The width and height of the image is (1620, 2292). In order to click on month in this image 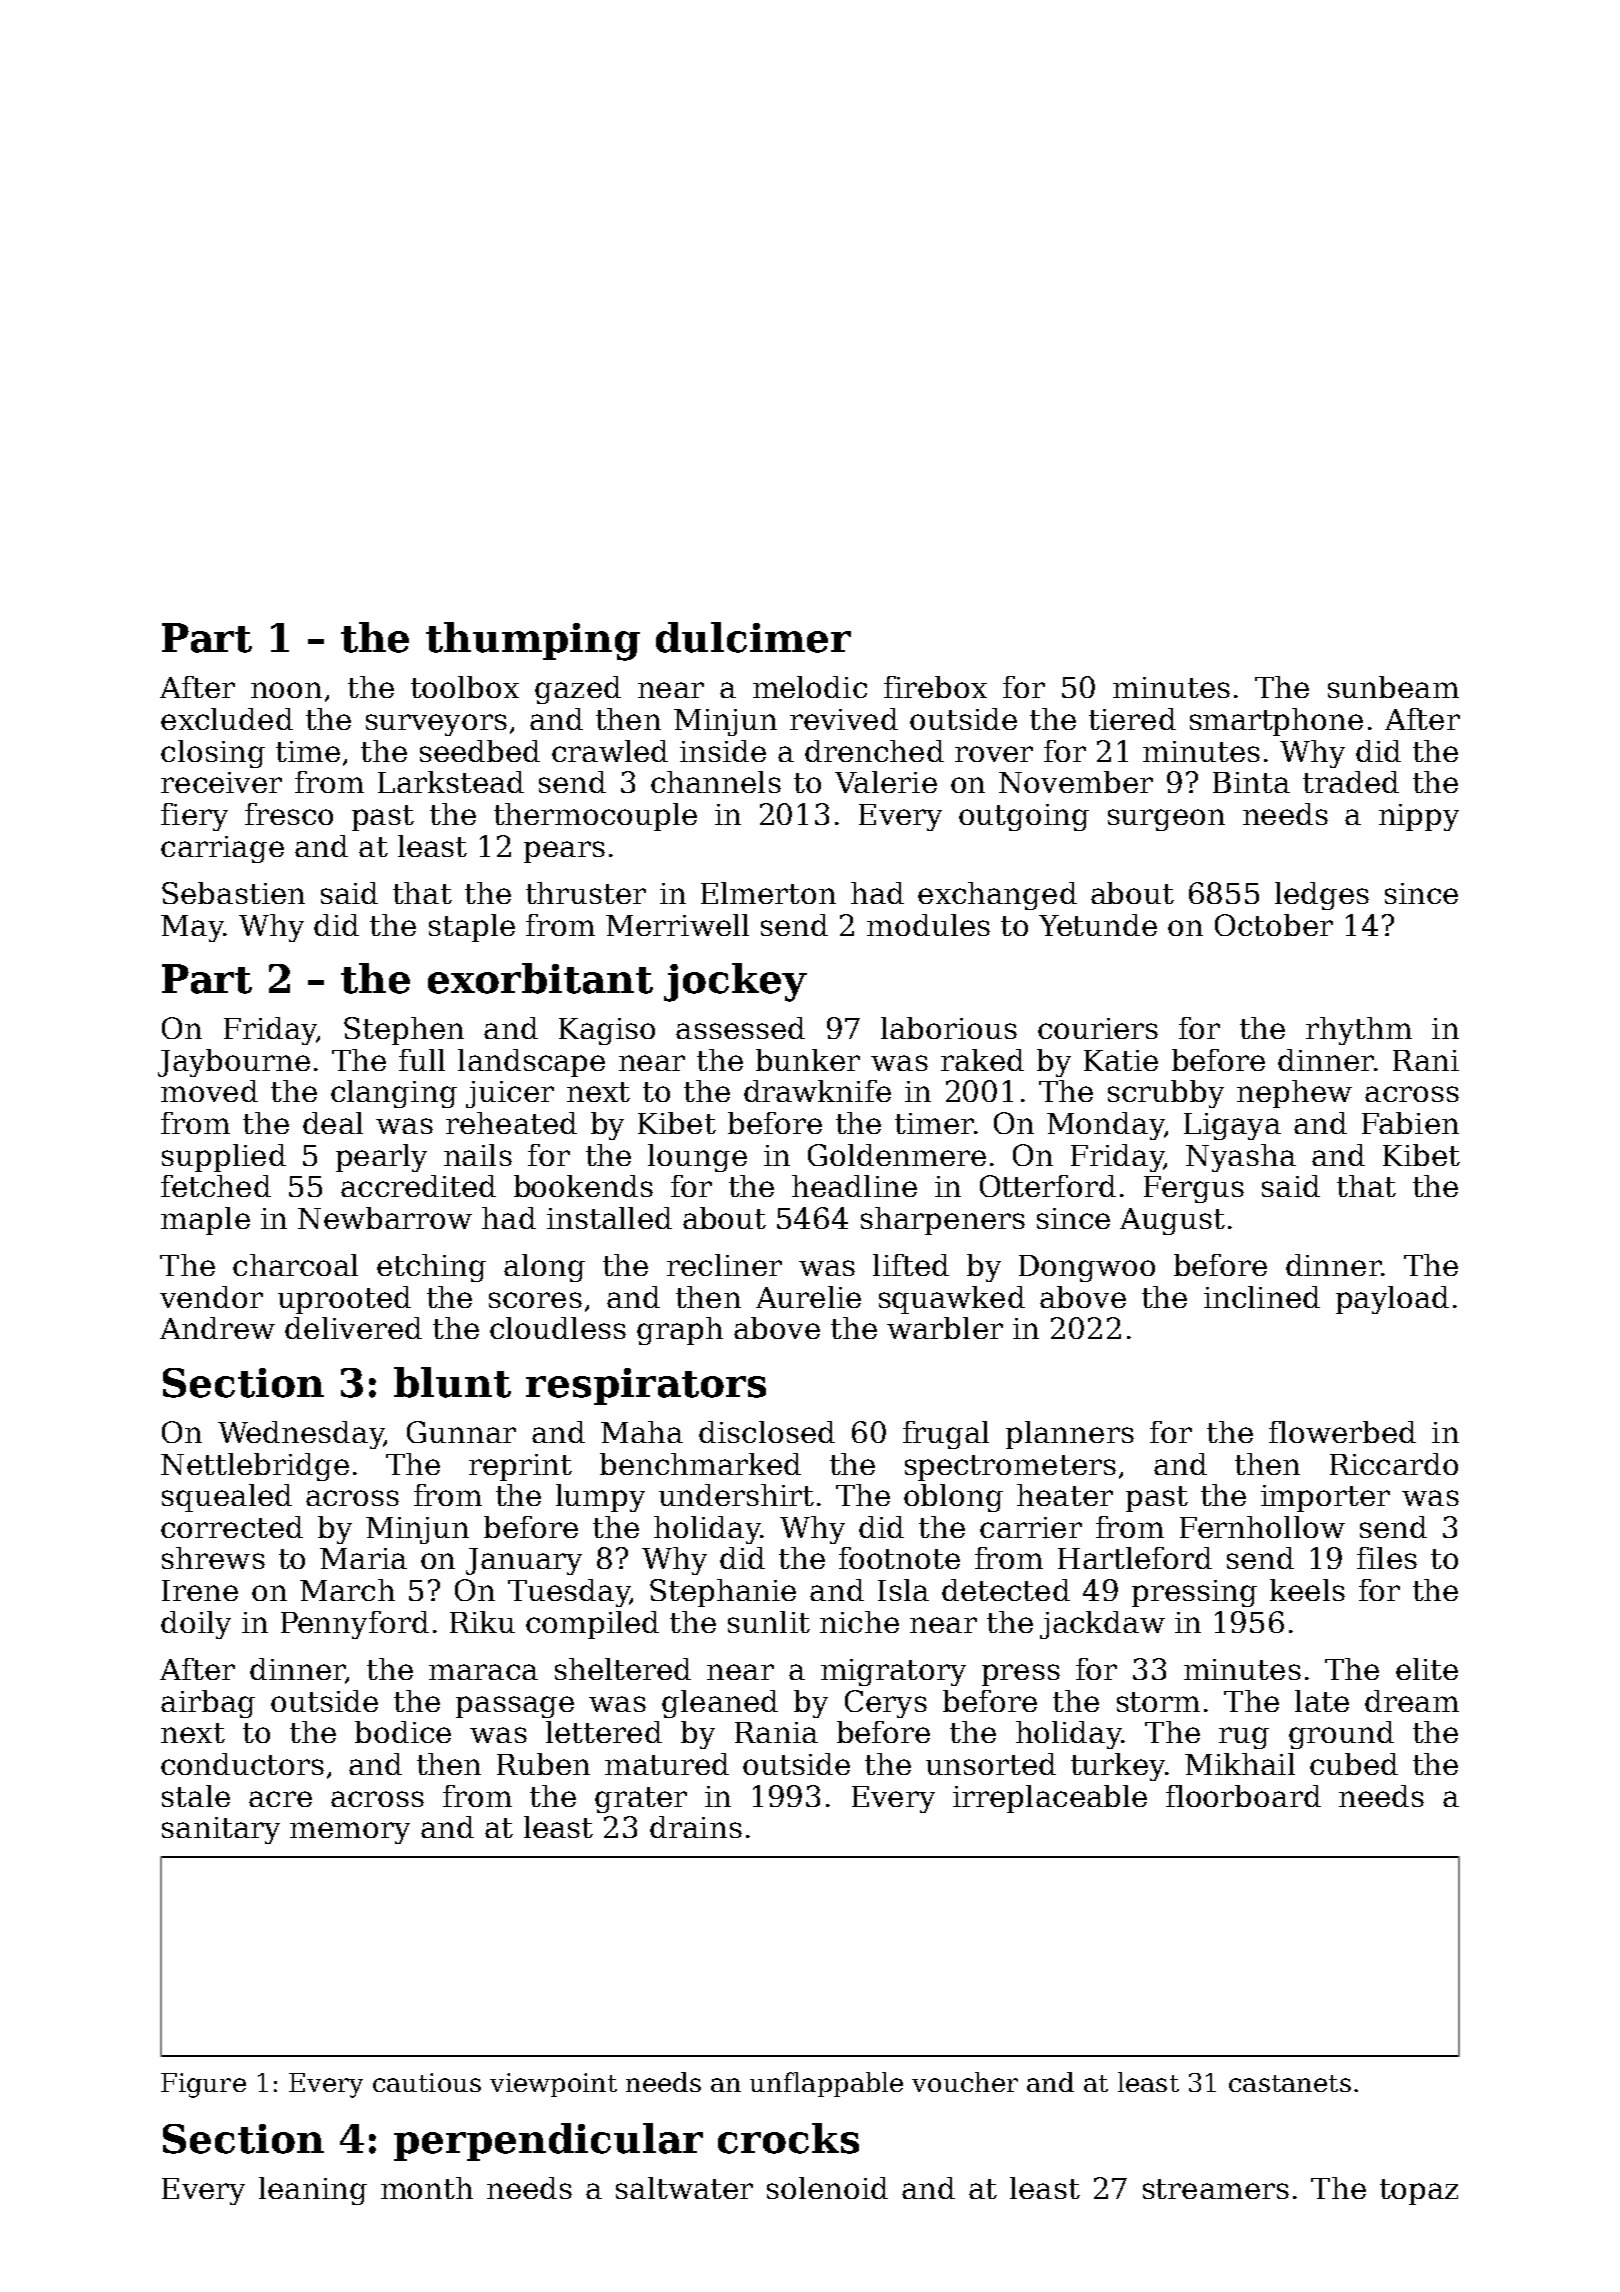, I will do `click(427, 2188)`.
